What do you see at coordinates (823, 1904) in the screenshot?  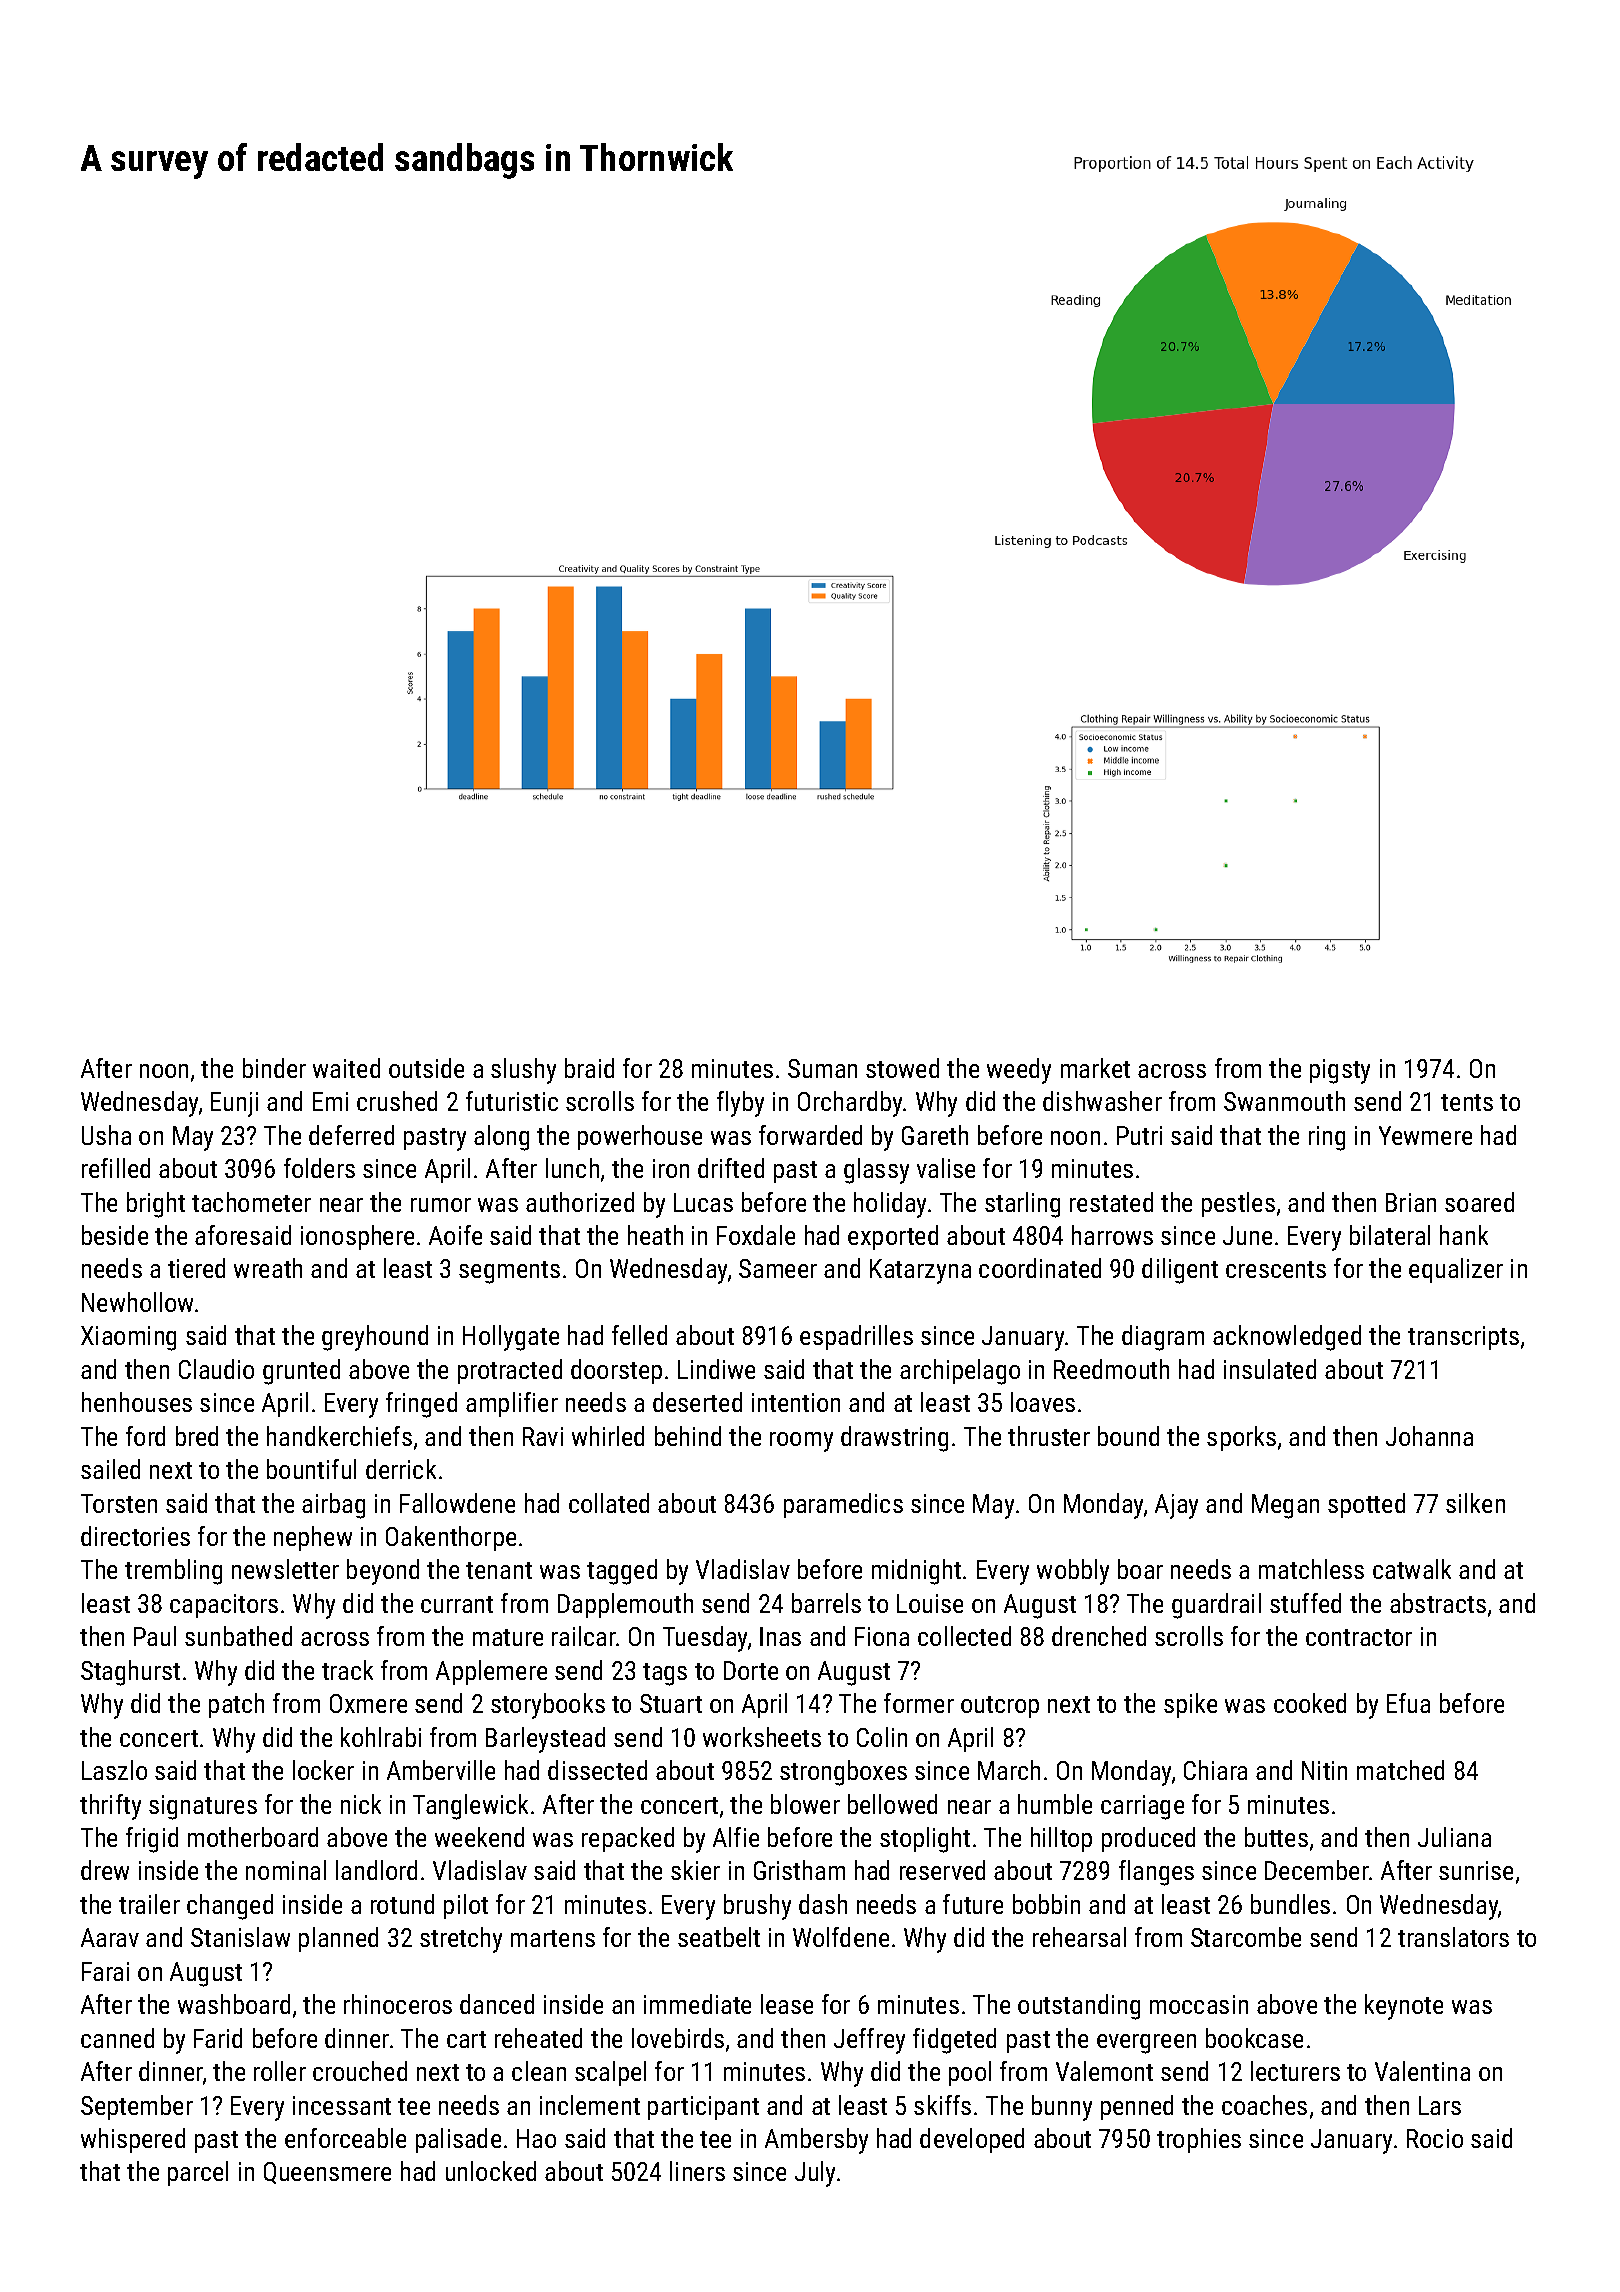 I see `dash` at bounding box center [823, 1904].
